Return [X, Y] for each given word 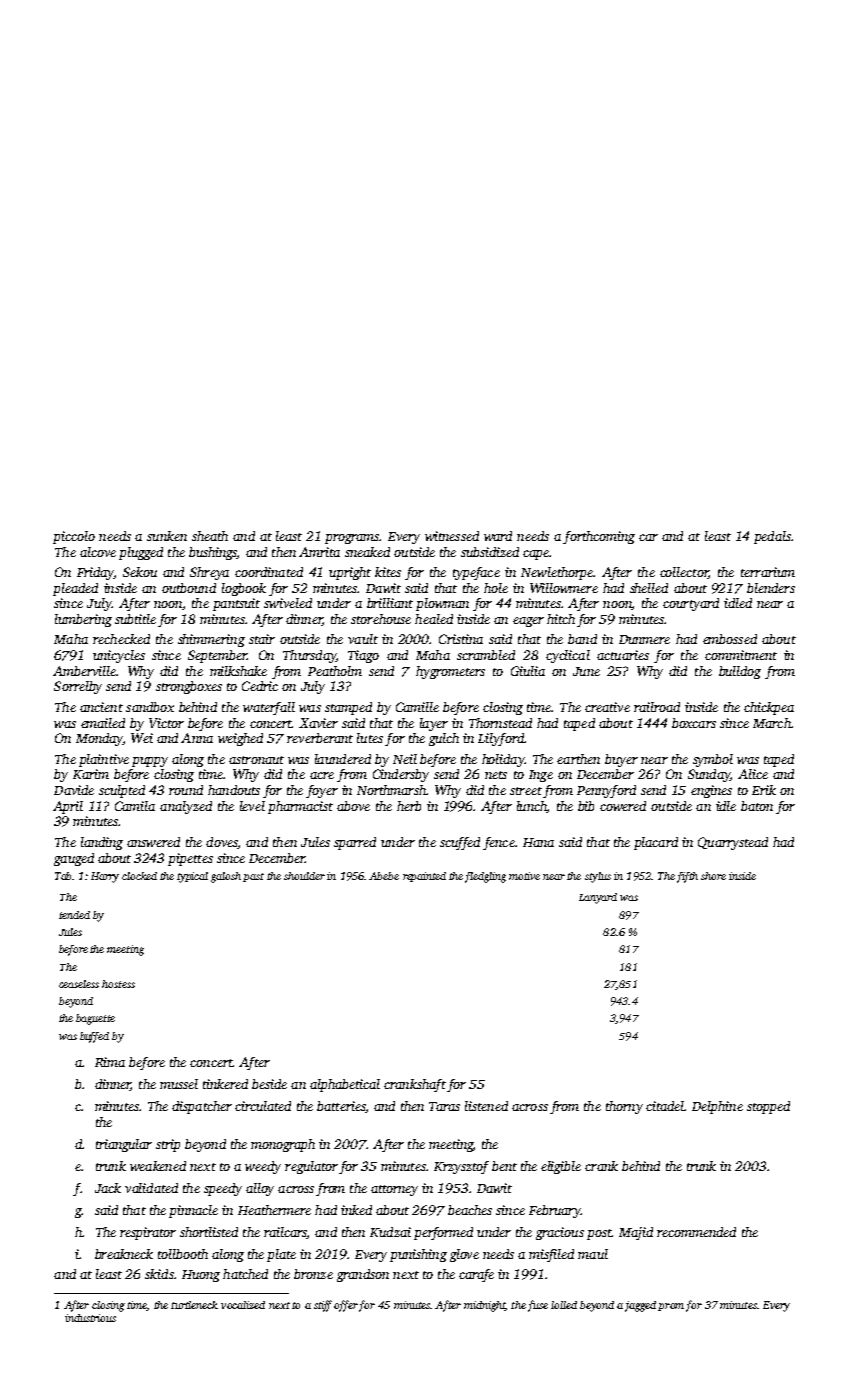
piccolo [74, 537]
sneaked [367, 552]
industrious [90, 1318]
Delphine [717, 1107]
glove [464, 1255]
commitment [741, 655]
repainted [424, 877]
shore [713, 876]
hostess [118, 984]
